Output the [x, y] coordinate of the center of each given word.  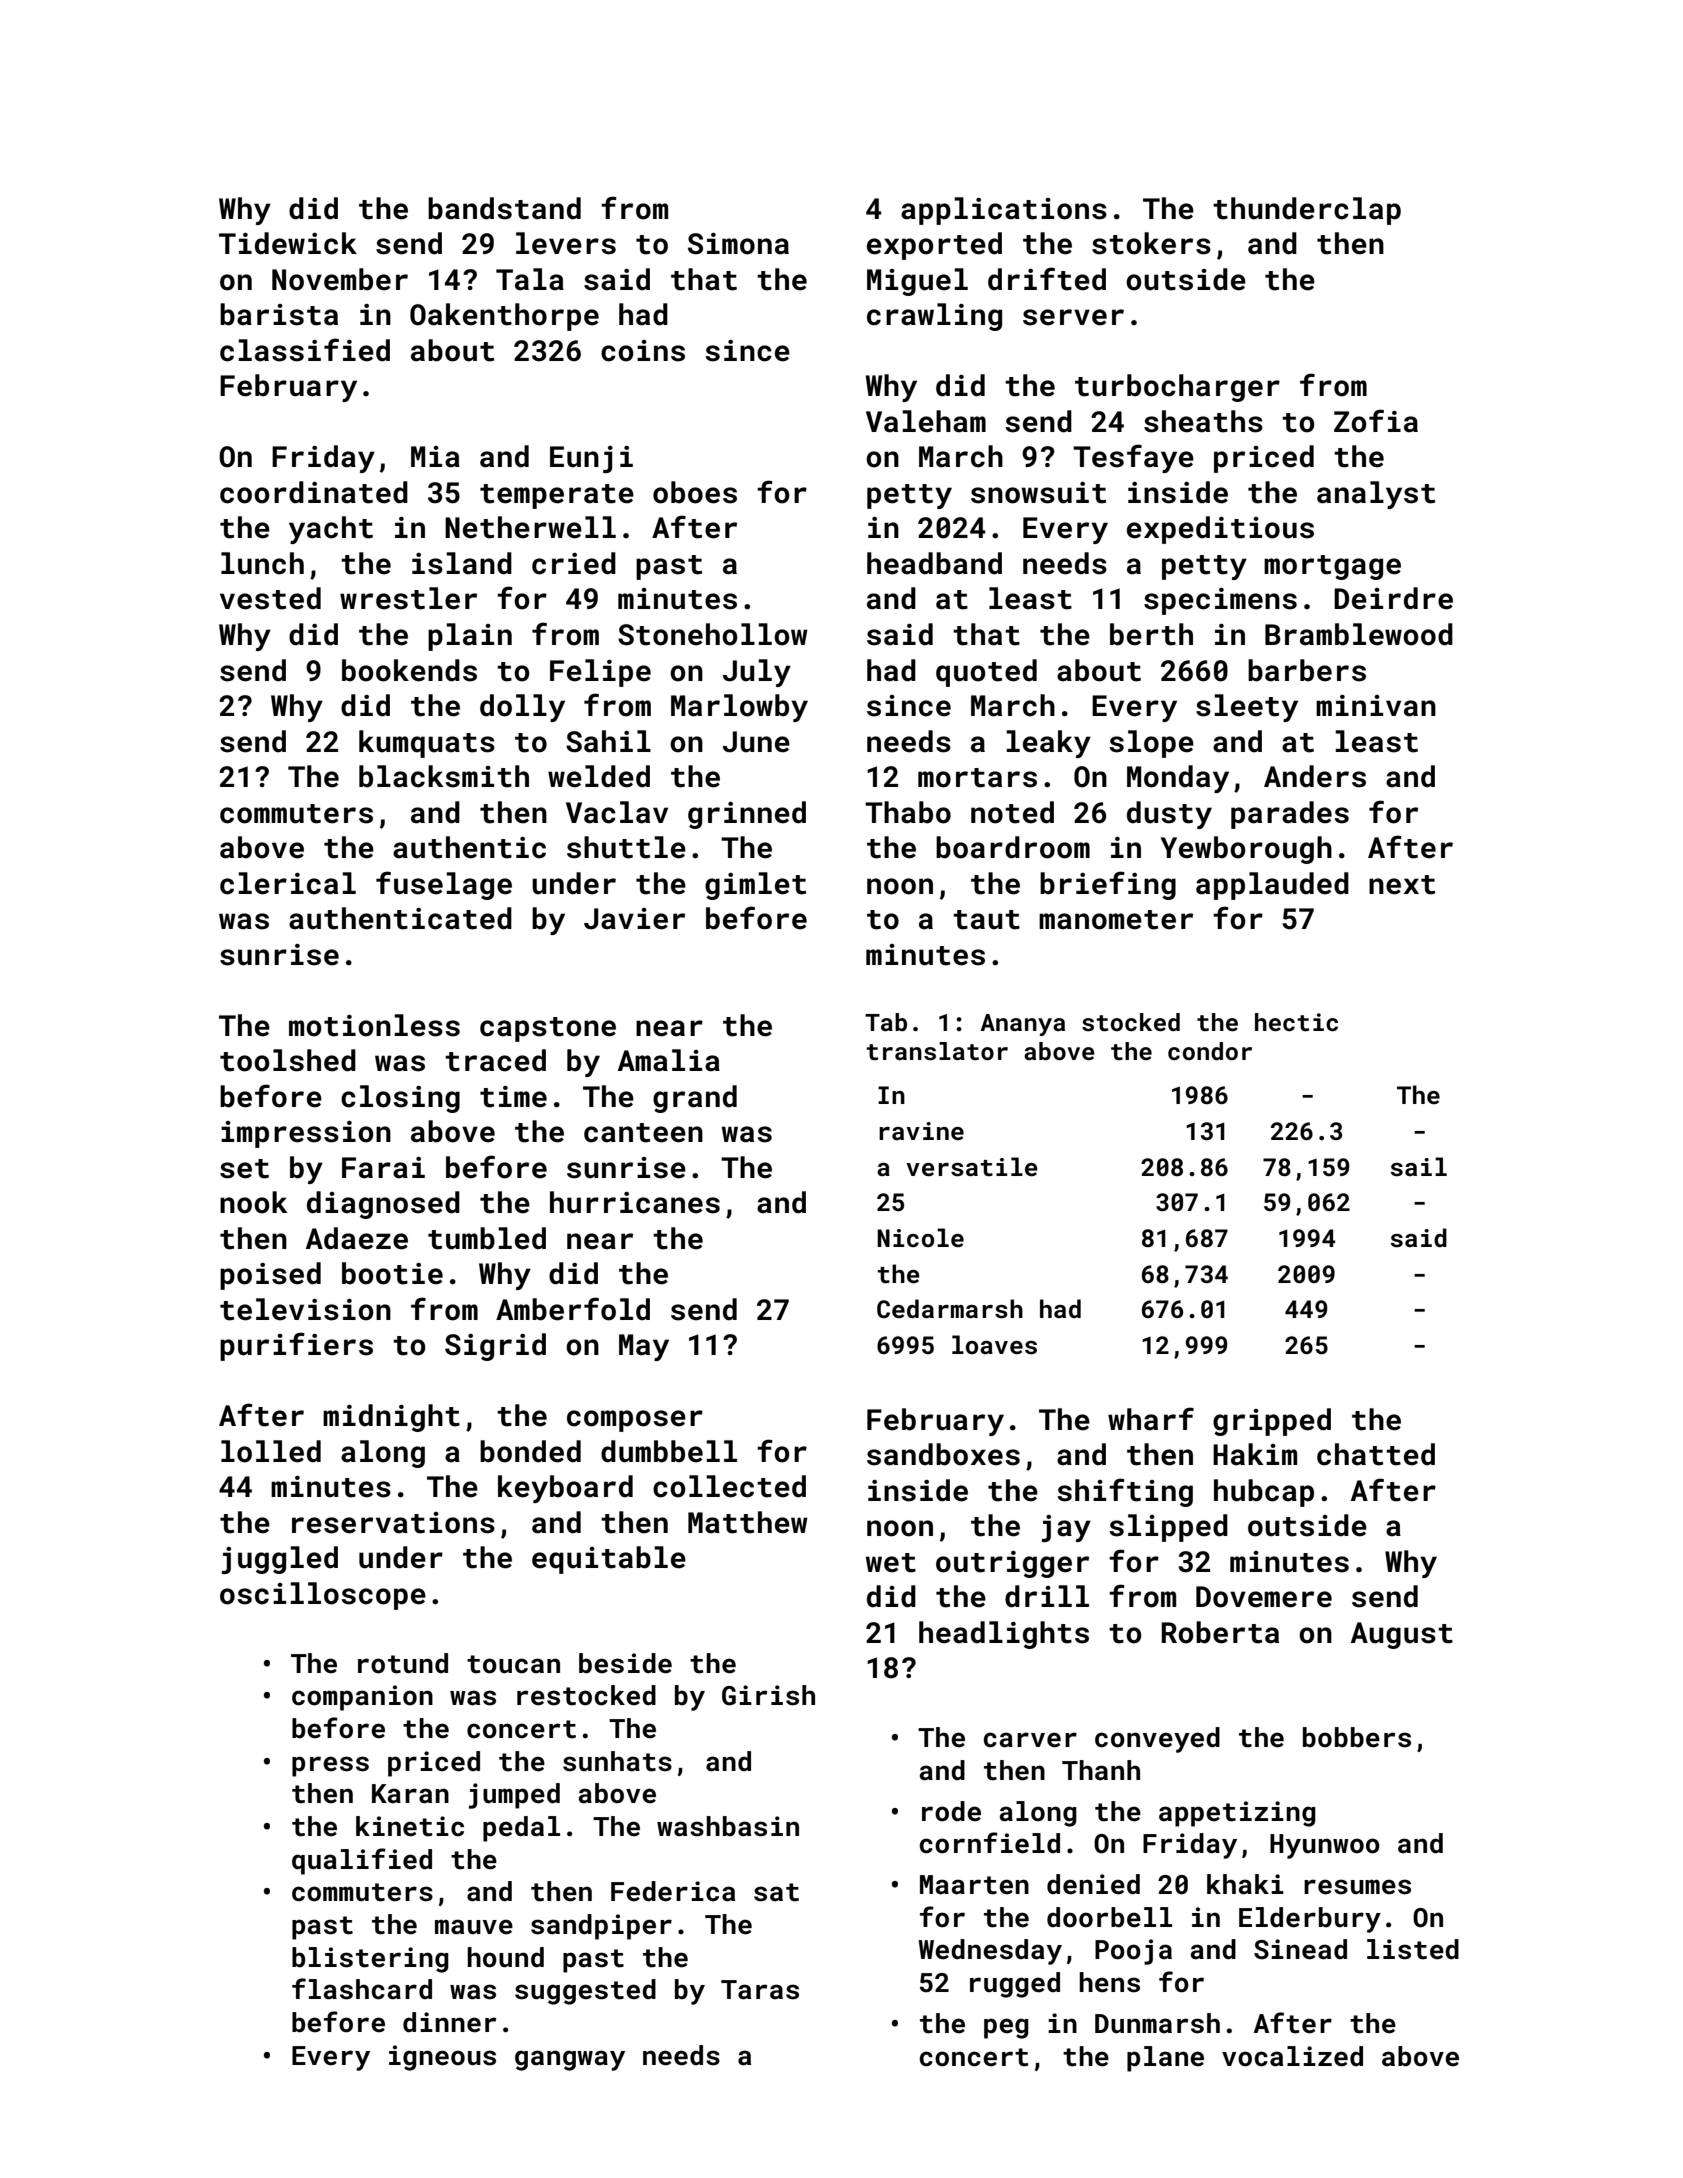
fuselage [444, 885]
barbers [1307, 670]
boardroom [1013, 847]
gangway [570, 2060]
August [1402, 1635]
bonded [530, 1451]
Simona [738, 244]
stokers [1151, 243]
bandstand [504, 208]
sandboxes [943, 1454]
